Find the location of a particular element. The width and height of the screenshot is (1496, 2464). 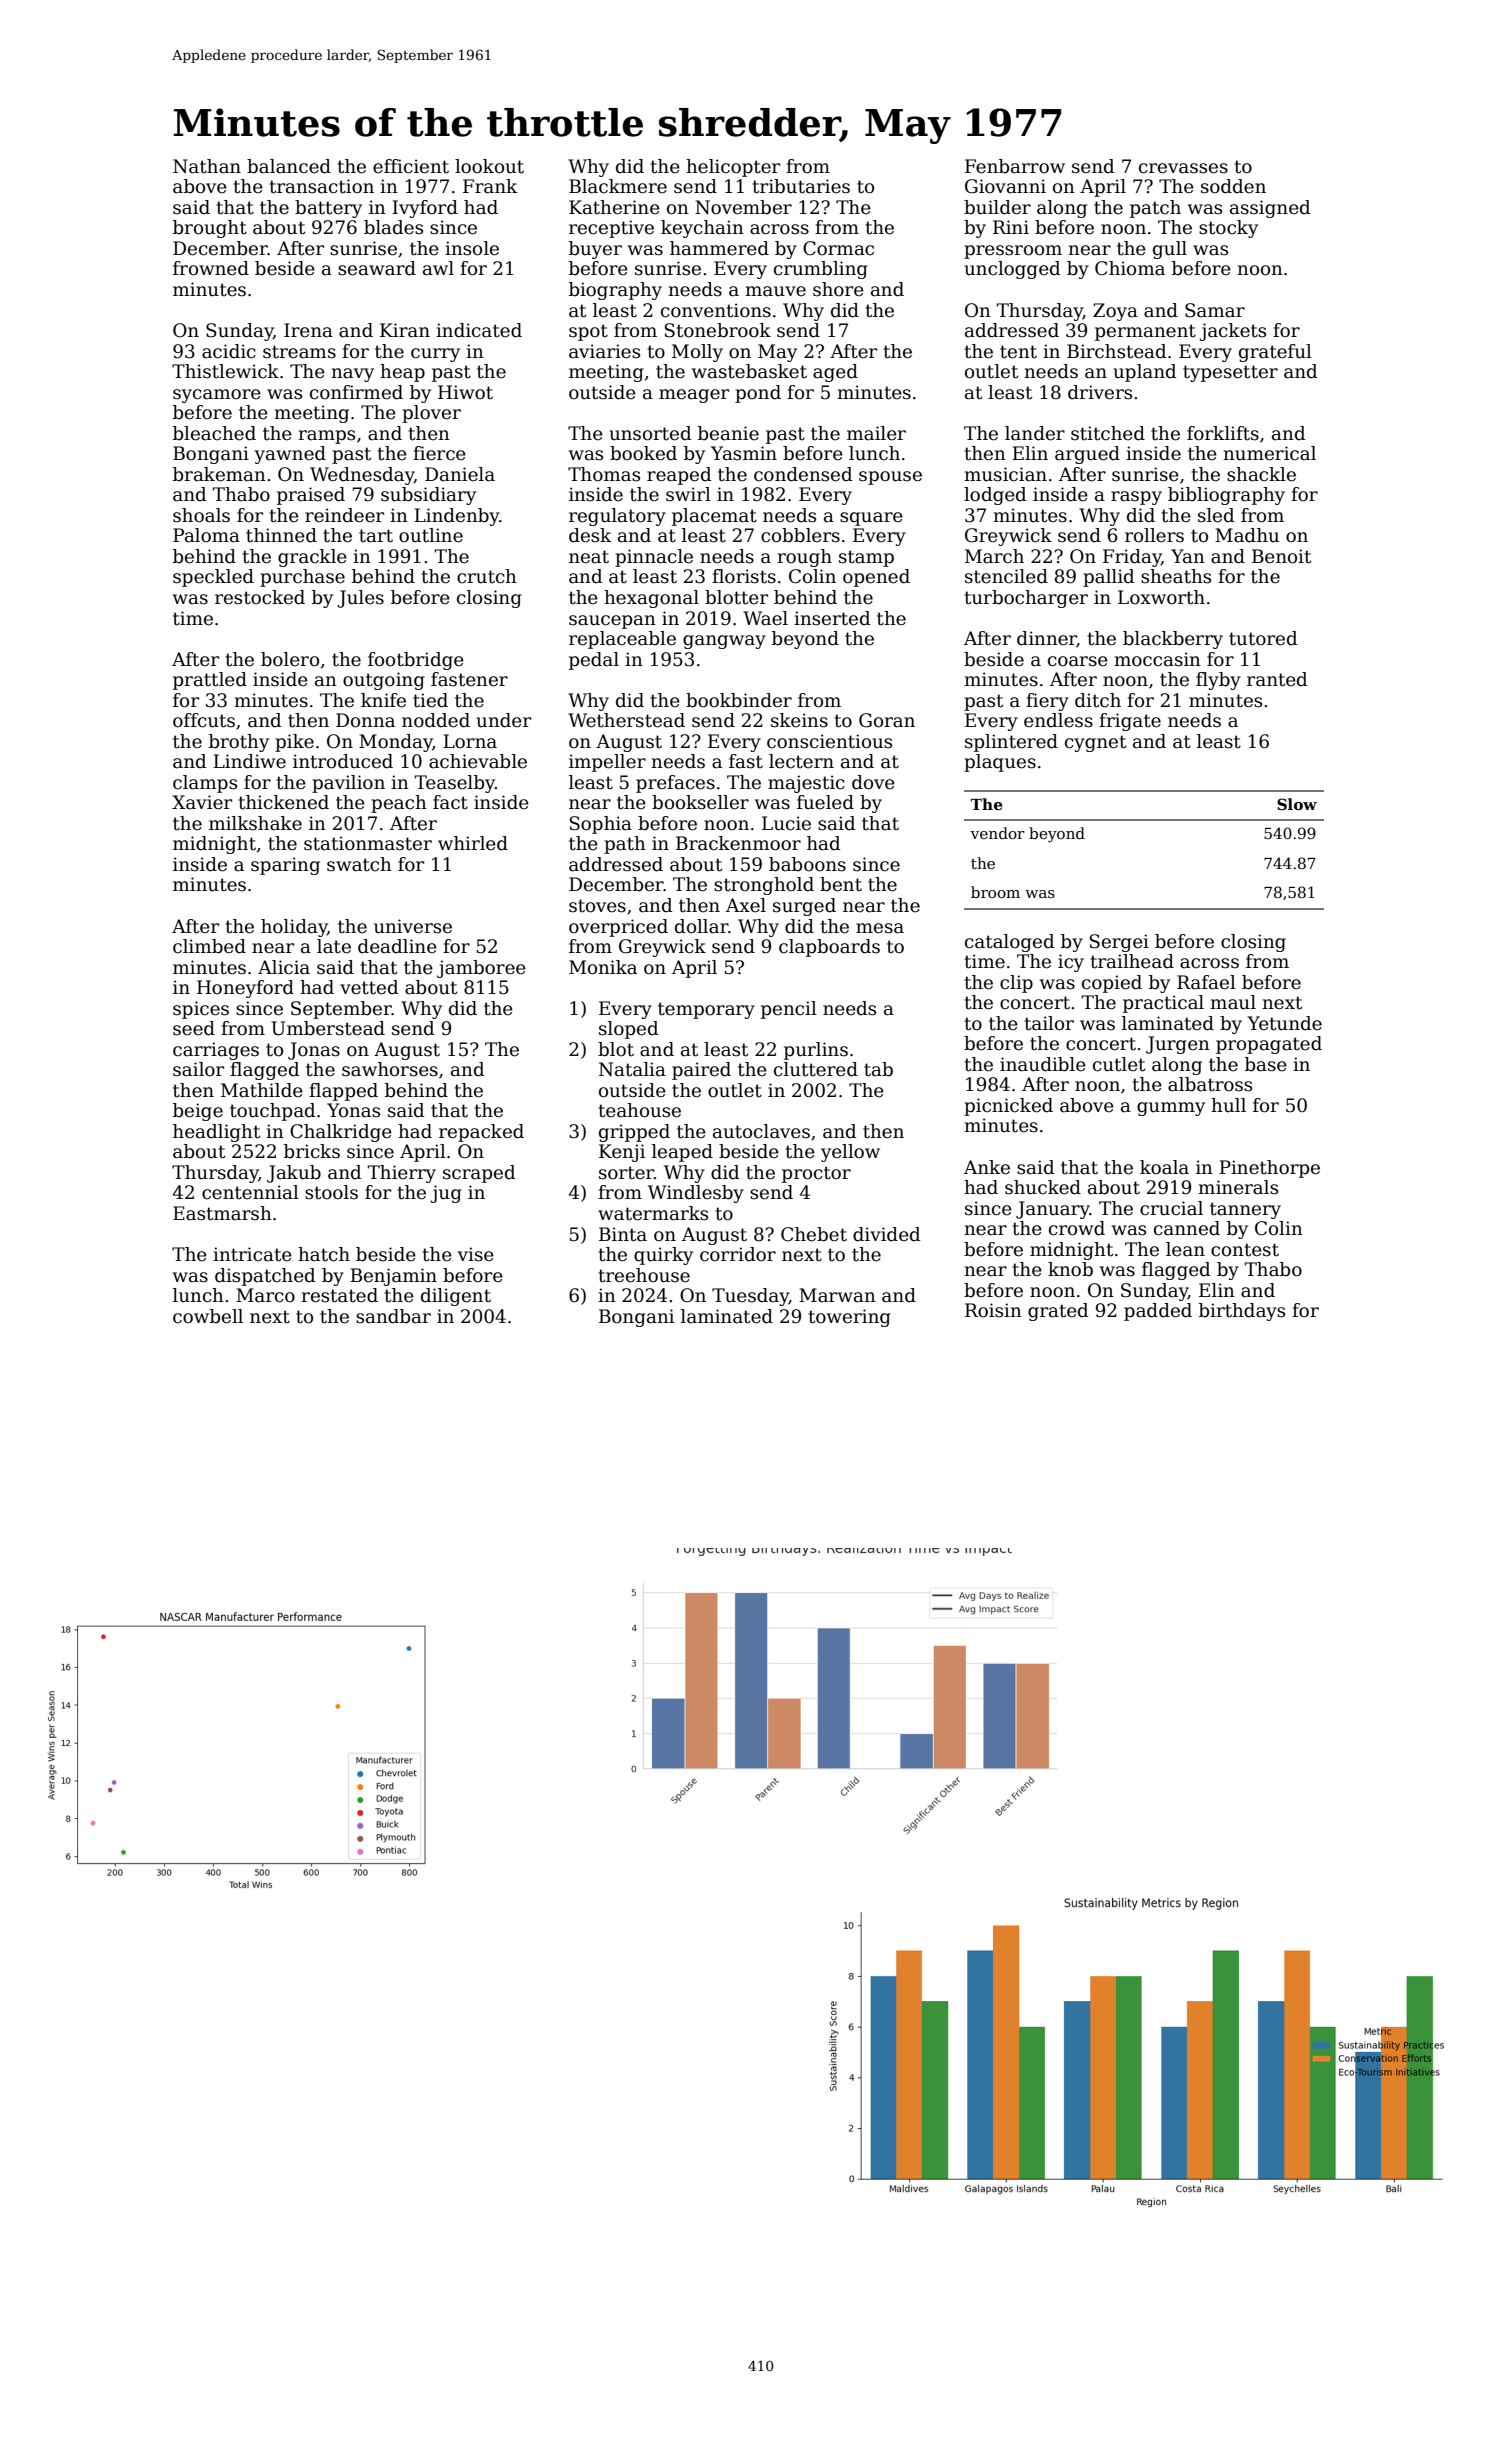

offcuts is located at coordinates (204, 720).
